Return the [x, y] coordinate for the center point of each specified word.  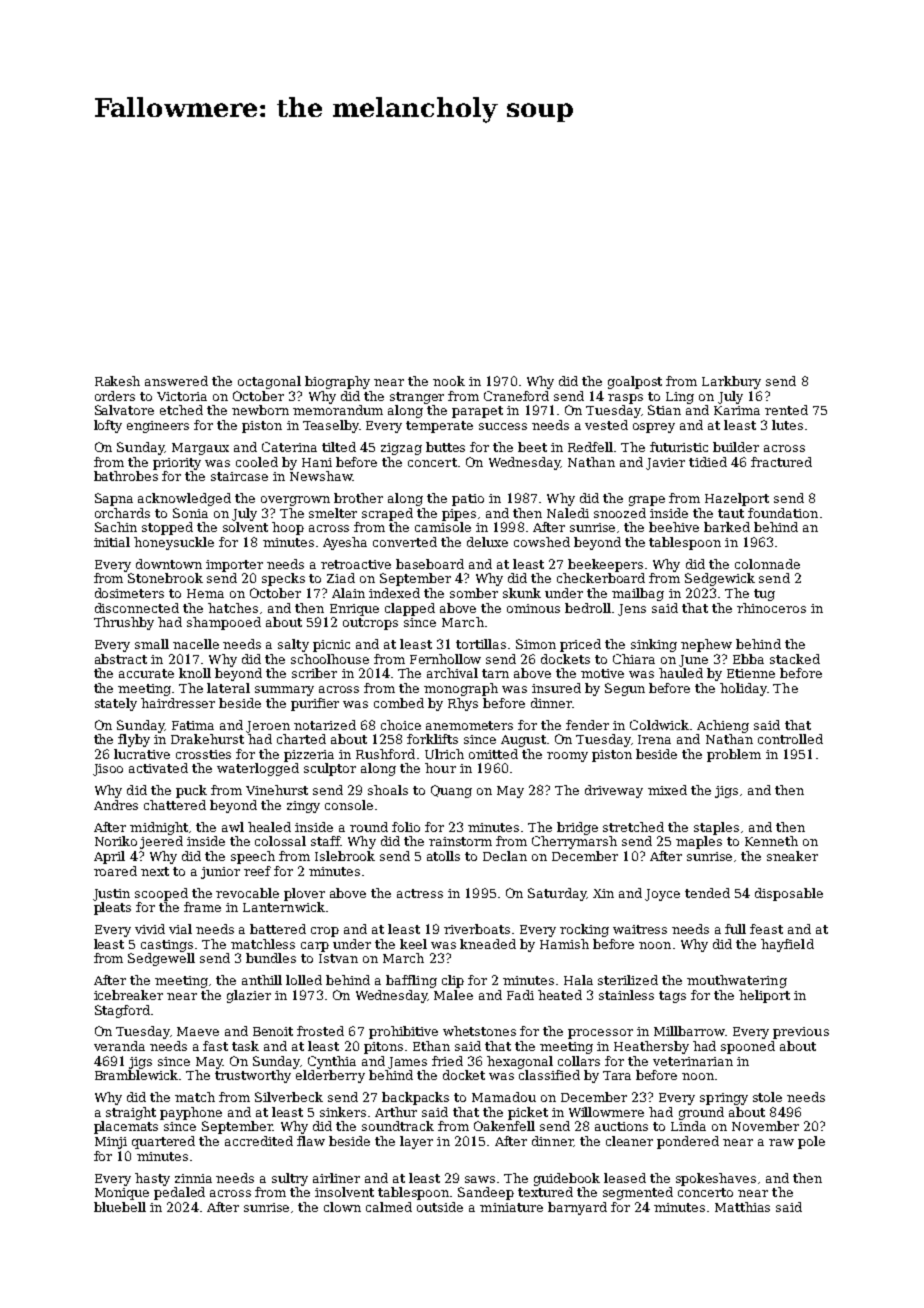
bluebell [120, 1207]
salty [293, 645]
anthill [262, 980]
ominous [533, 608]
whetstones [479, 1031]
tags [672, 997]
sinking [654, 645]
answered [176, 381]
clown [342, 1207]
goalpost [635, 382]
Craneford [516, 396]
